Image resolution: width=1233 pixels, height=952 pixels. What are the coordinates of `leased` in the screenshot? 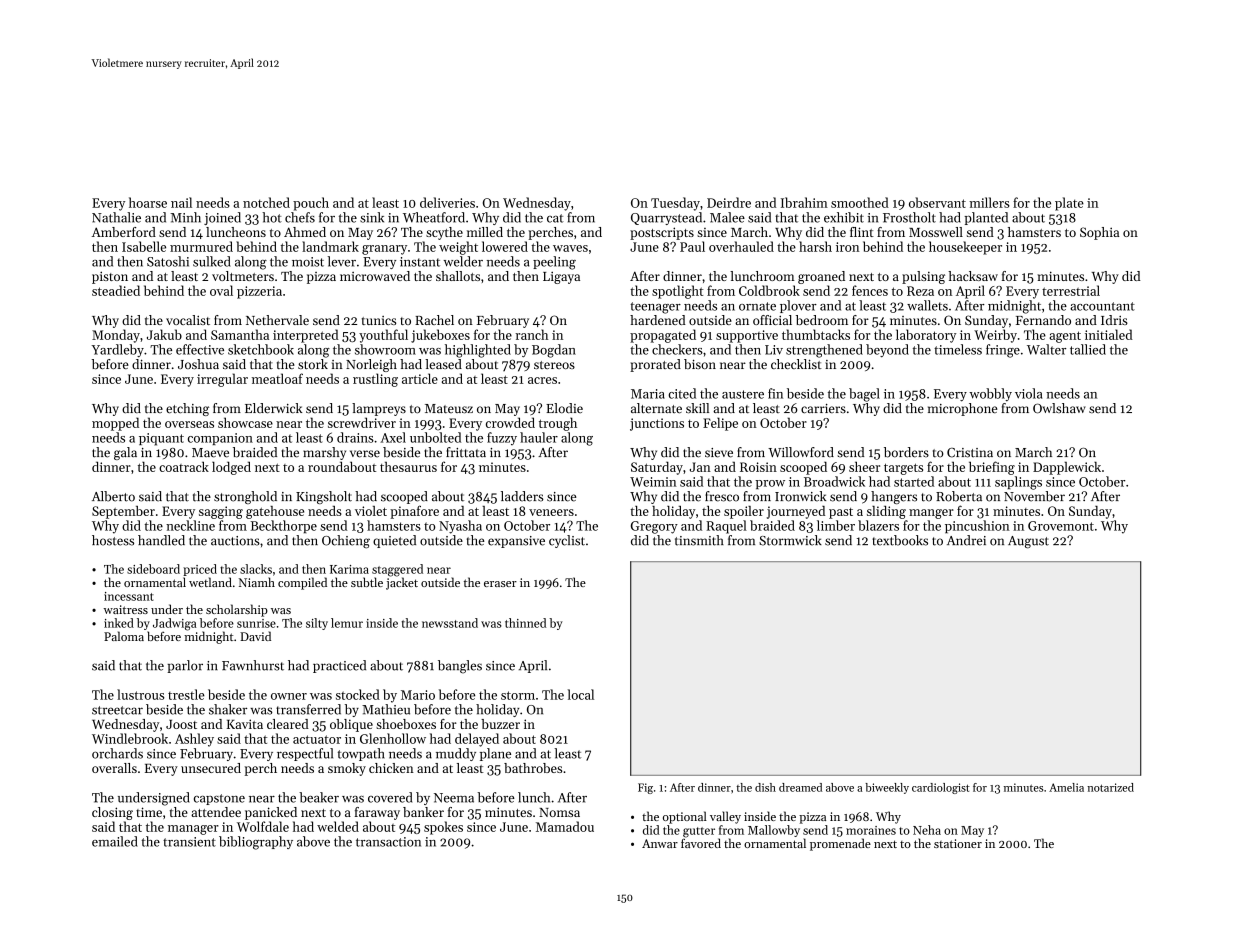 It's located at (443, 364).
